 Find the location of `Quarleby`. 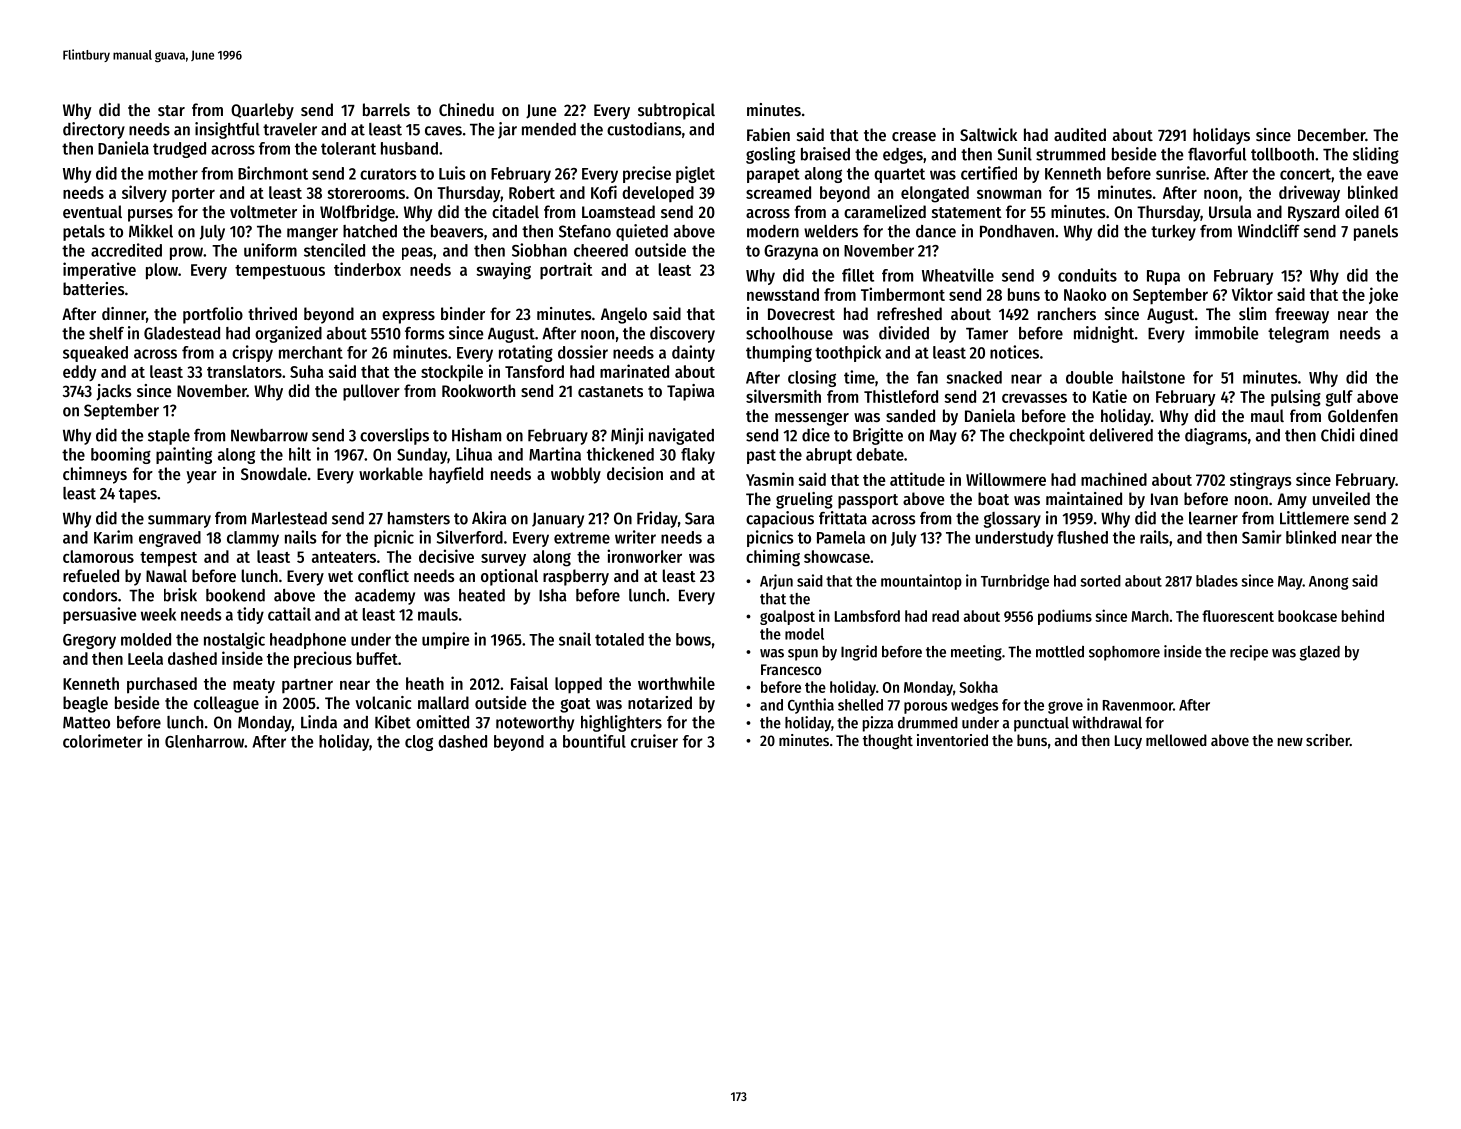

Quarleby is located at coordinates (262, 111).
